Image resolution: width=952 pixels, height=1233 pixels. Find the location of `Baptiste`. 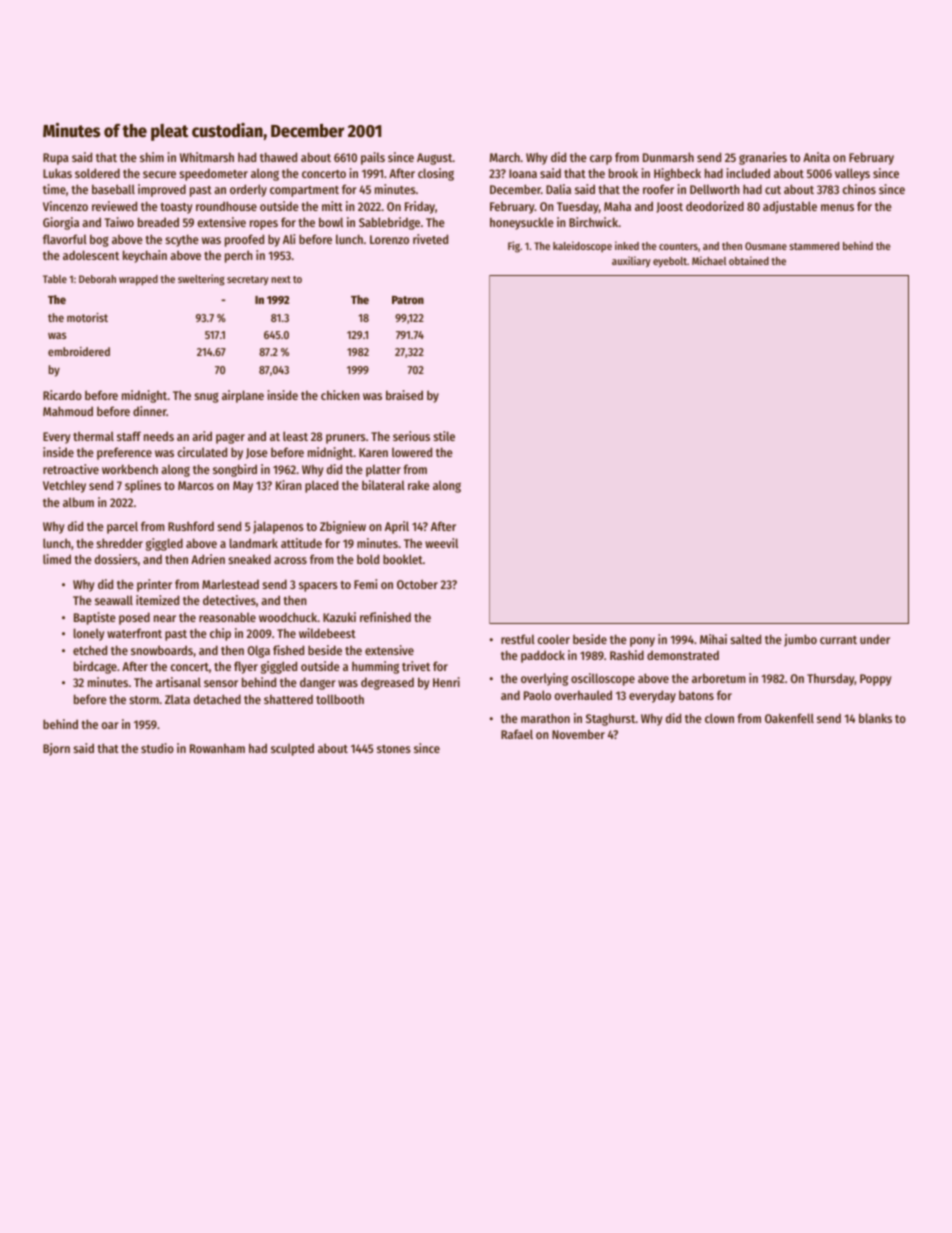

Baptiste is located at coordinates (95, 618).
